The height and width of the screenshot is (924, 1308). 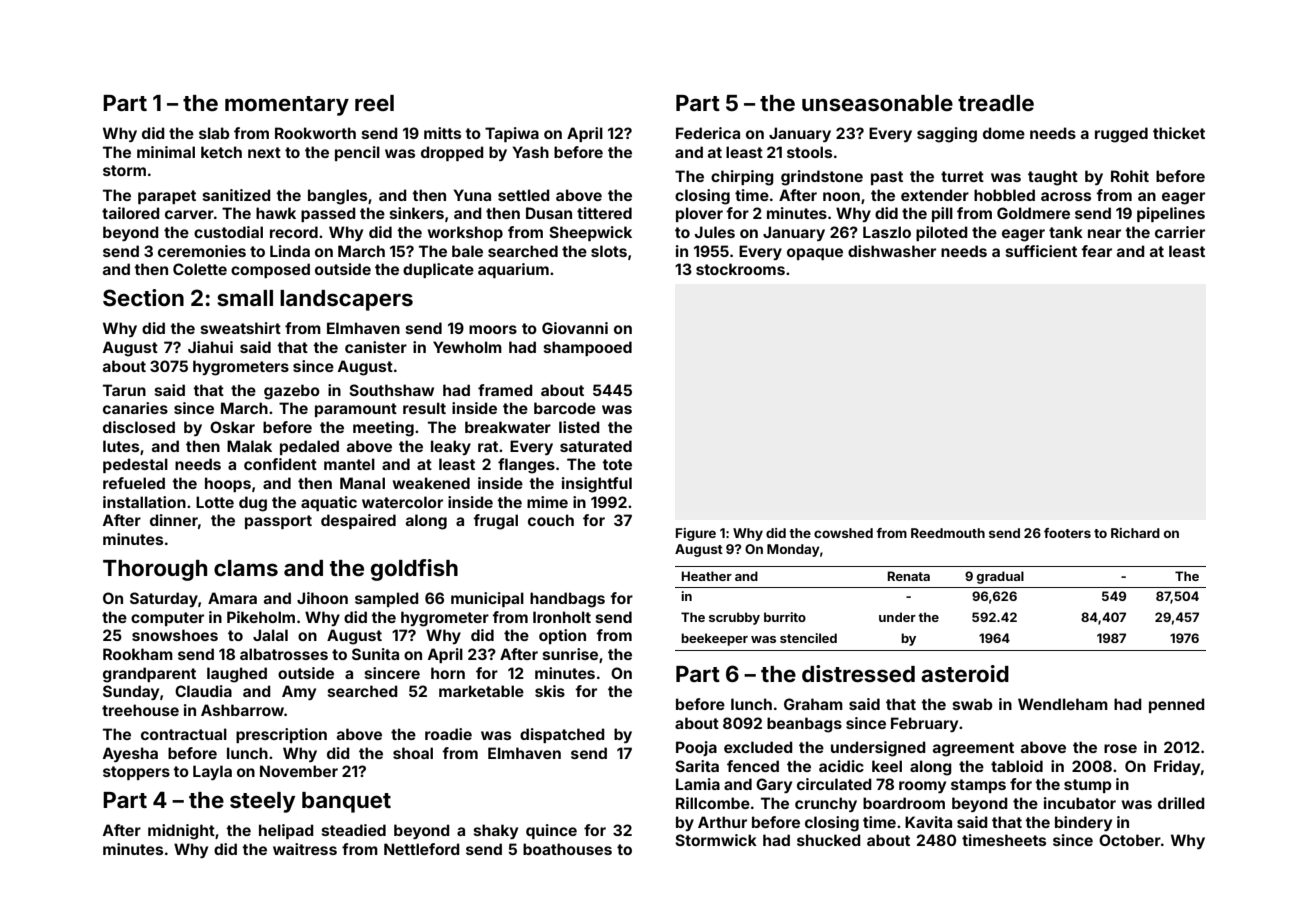 What do you see at coordinates (212, 772) in the screenshot?
I see `Layla` at bounding box center [212, 772].
